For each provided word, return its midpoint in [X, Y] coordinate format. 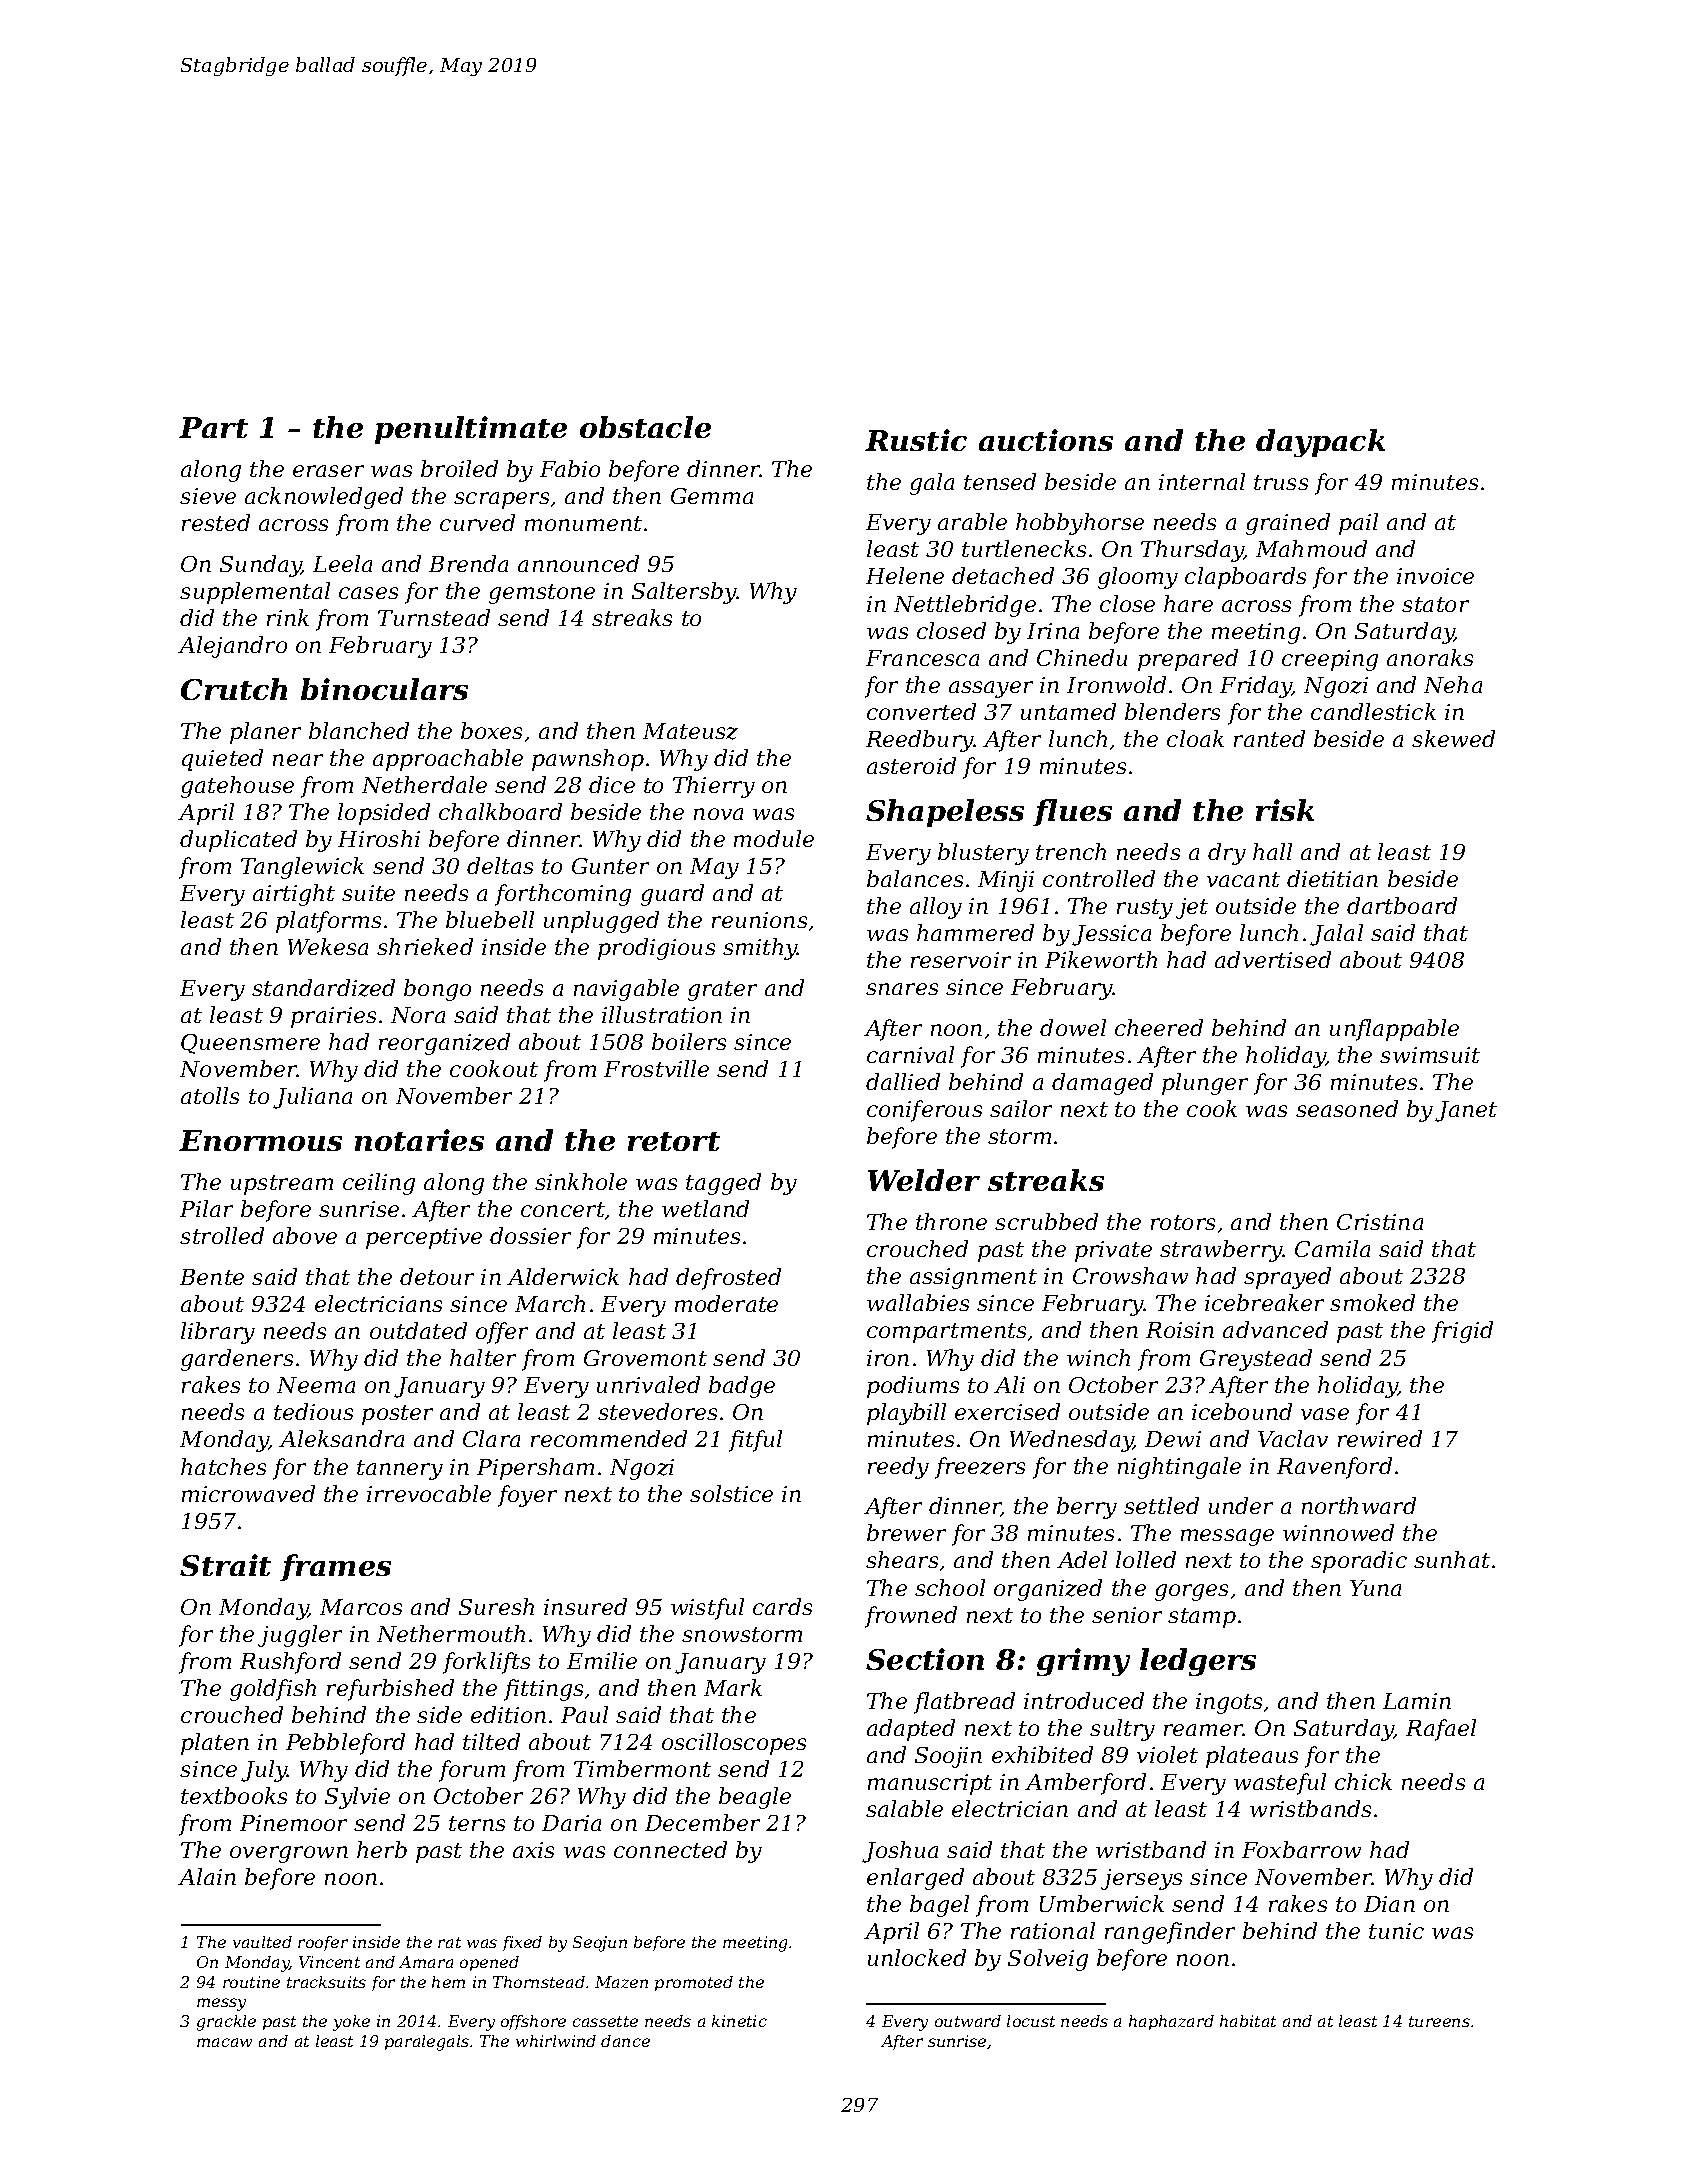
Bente [212, 1277]
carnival [910, 1054]
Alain [207, 1876]
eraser [328, 471]
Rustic [916, 440]
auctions [1046, 440]
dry [1227, 854]
